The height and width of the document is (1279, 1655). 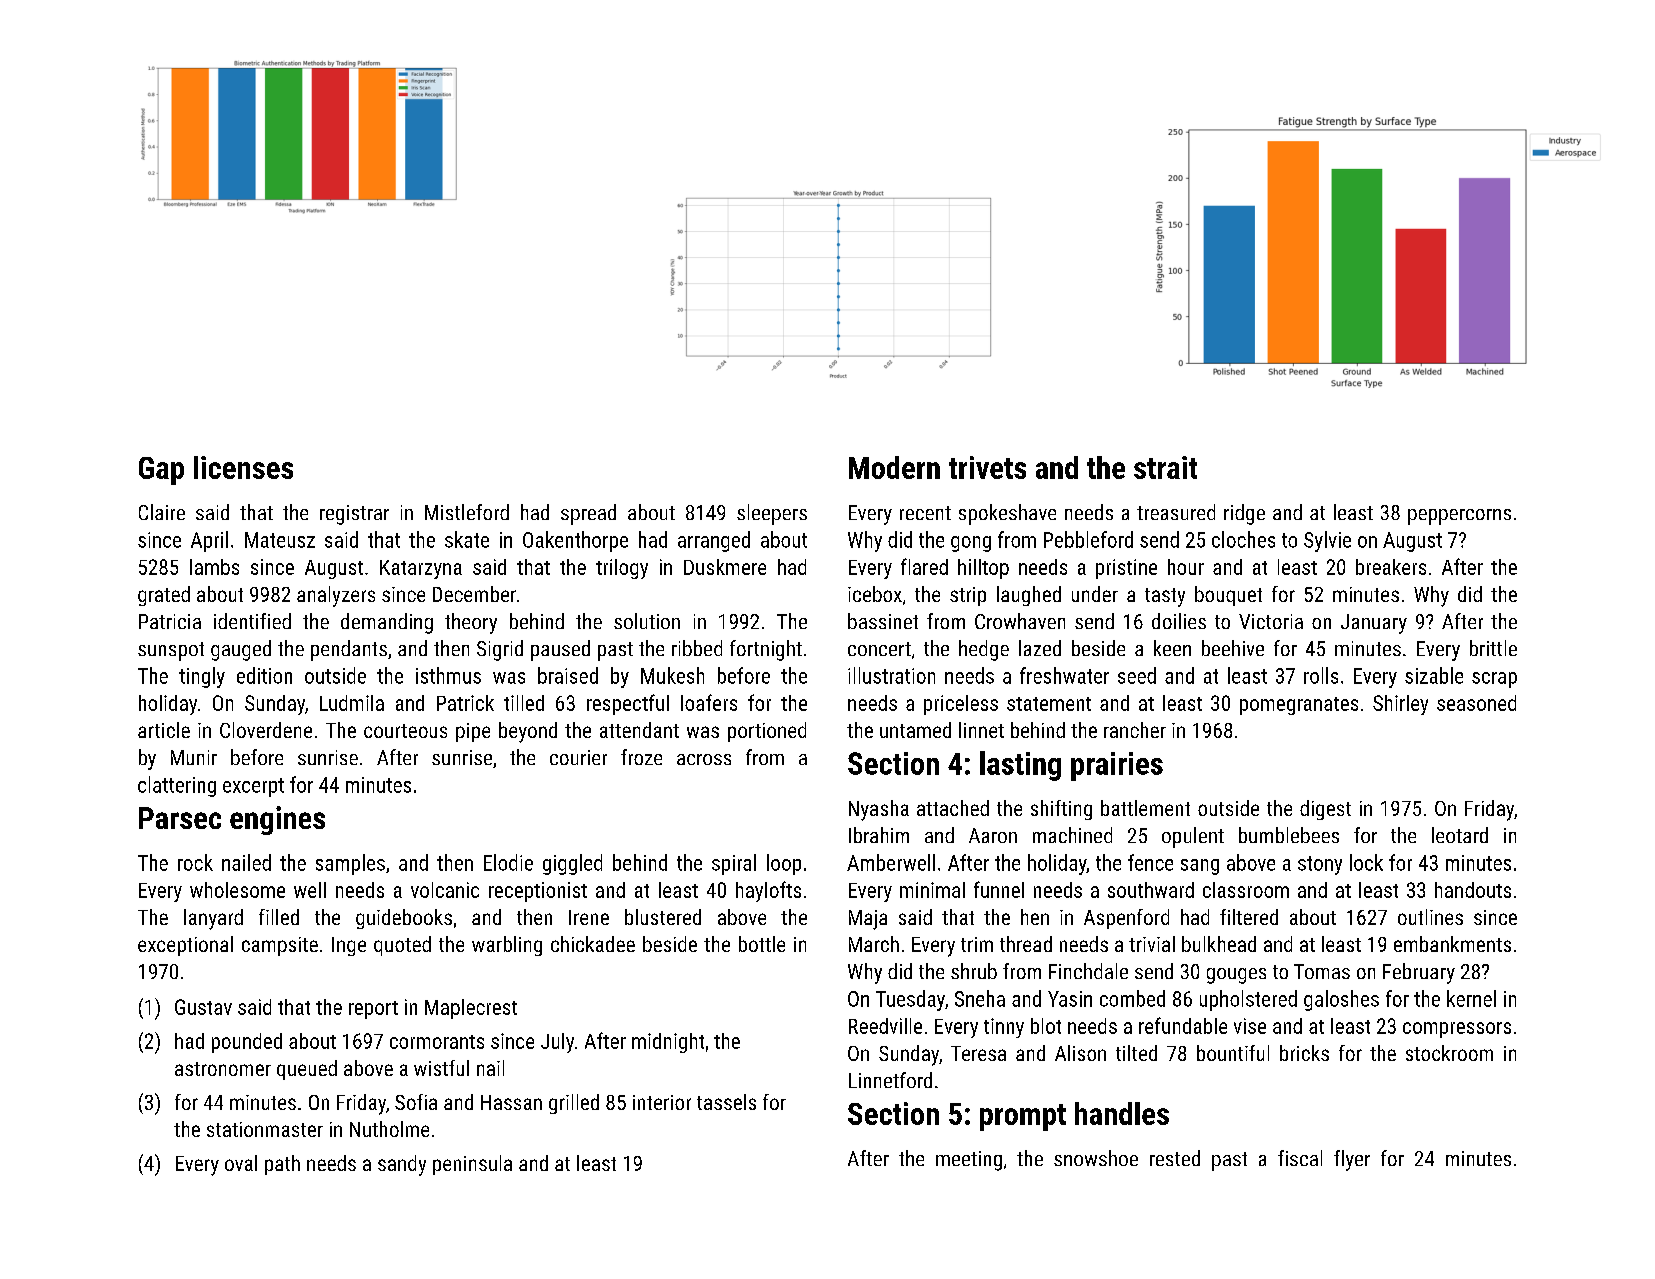 I want to click on funnel, so click(x=999, y=889).
